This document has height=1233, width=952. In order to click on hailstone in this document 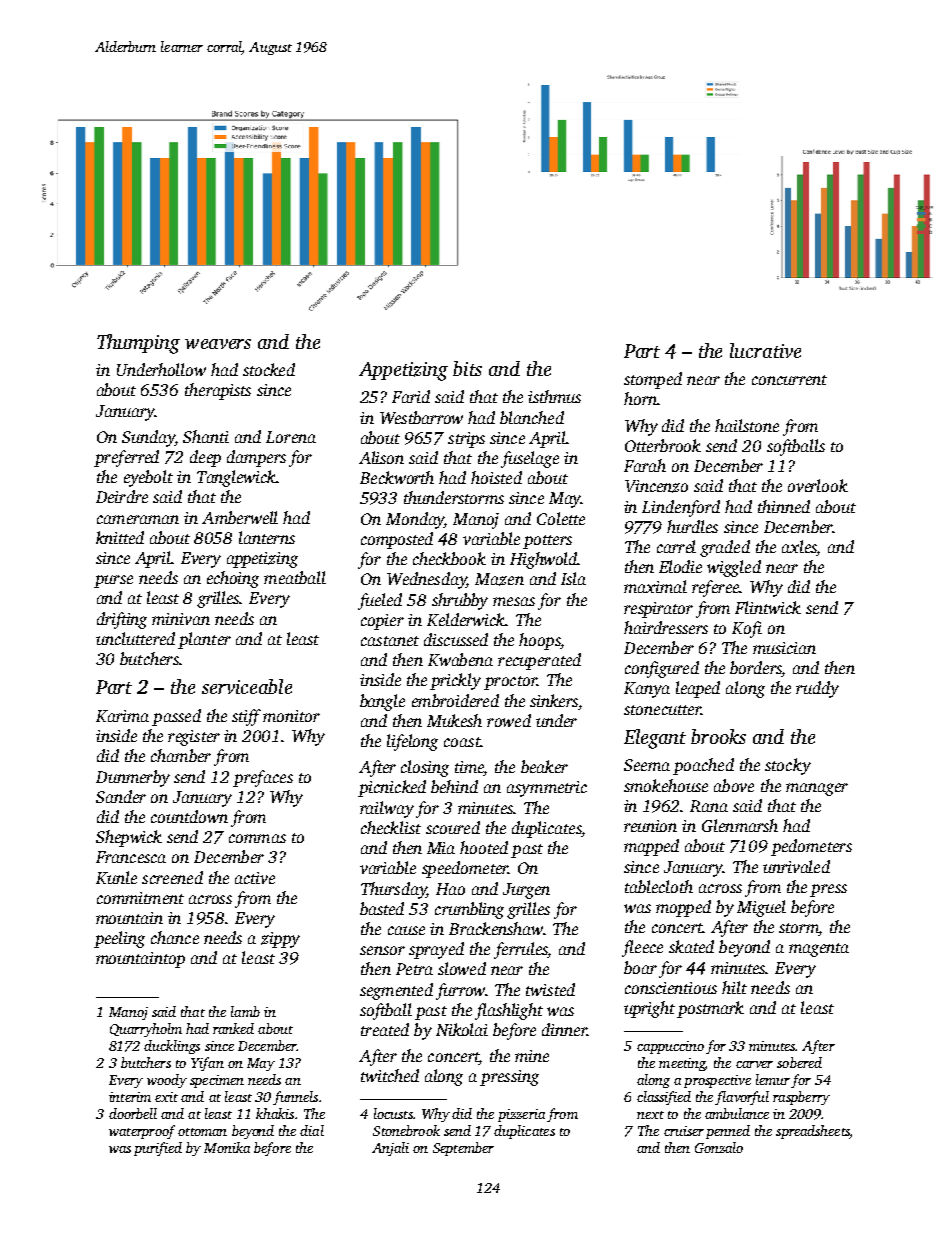, I will do `click(747, 425)`.
